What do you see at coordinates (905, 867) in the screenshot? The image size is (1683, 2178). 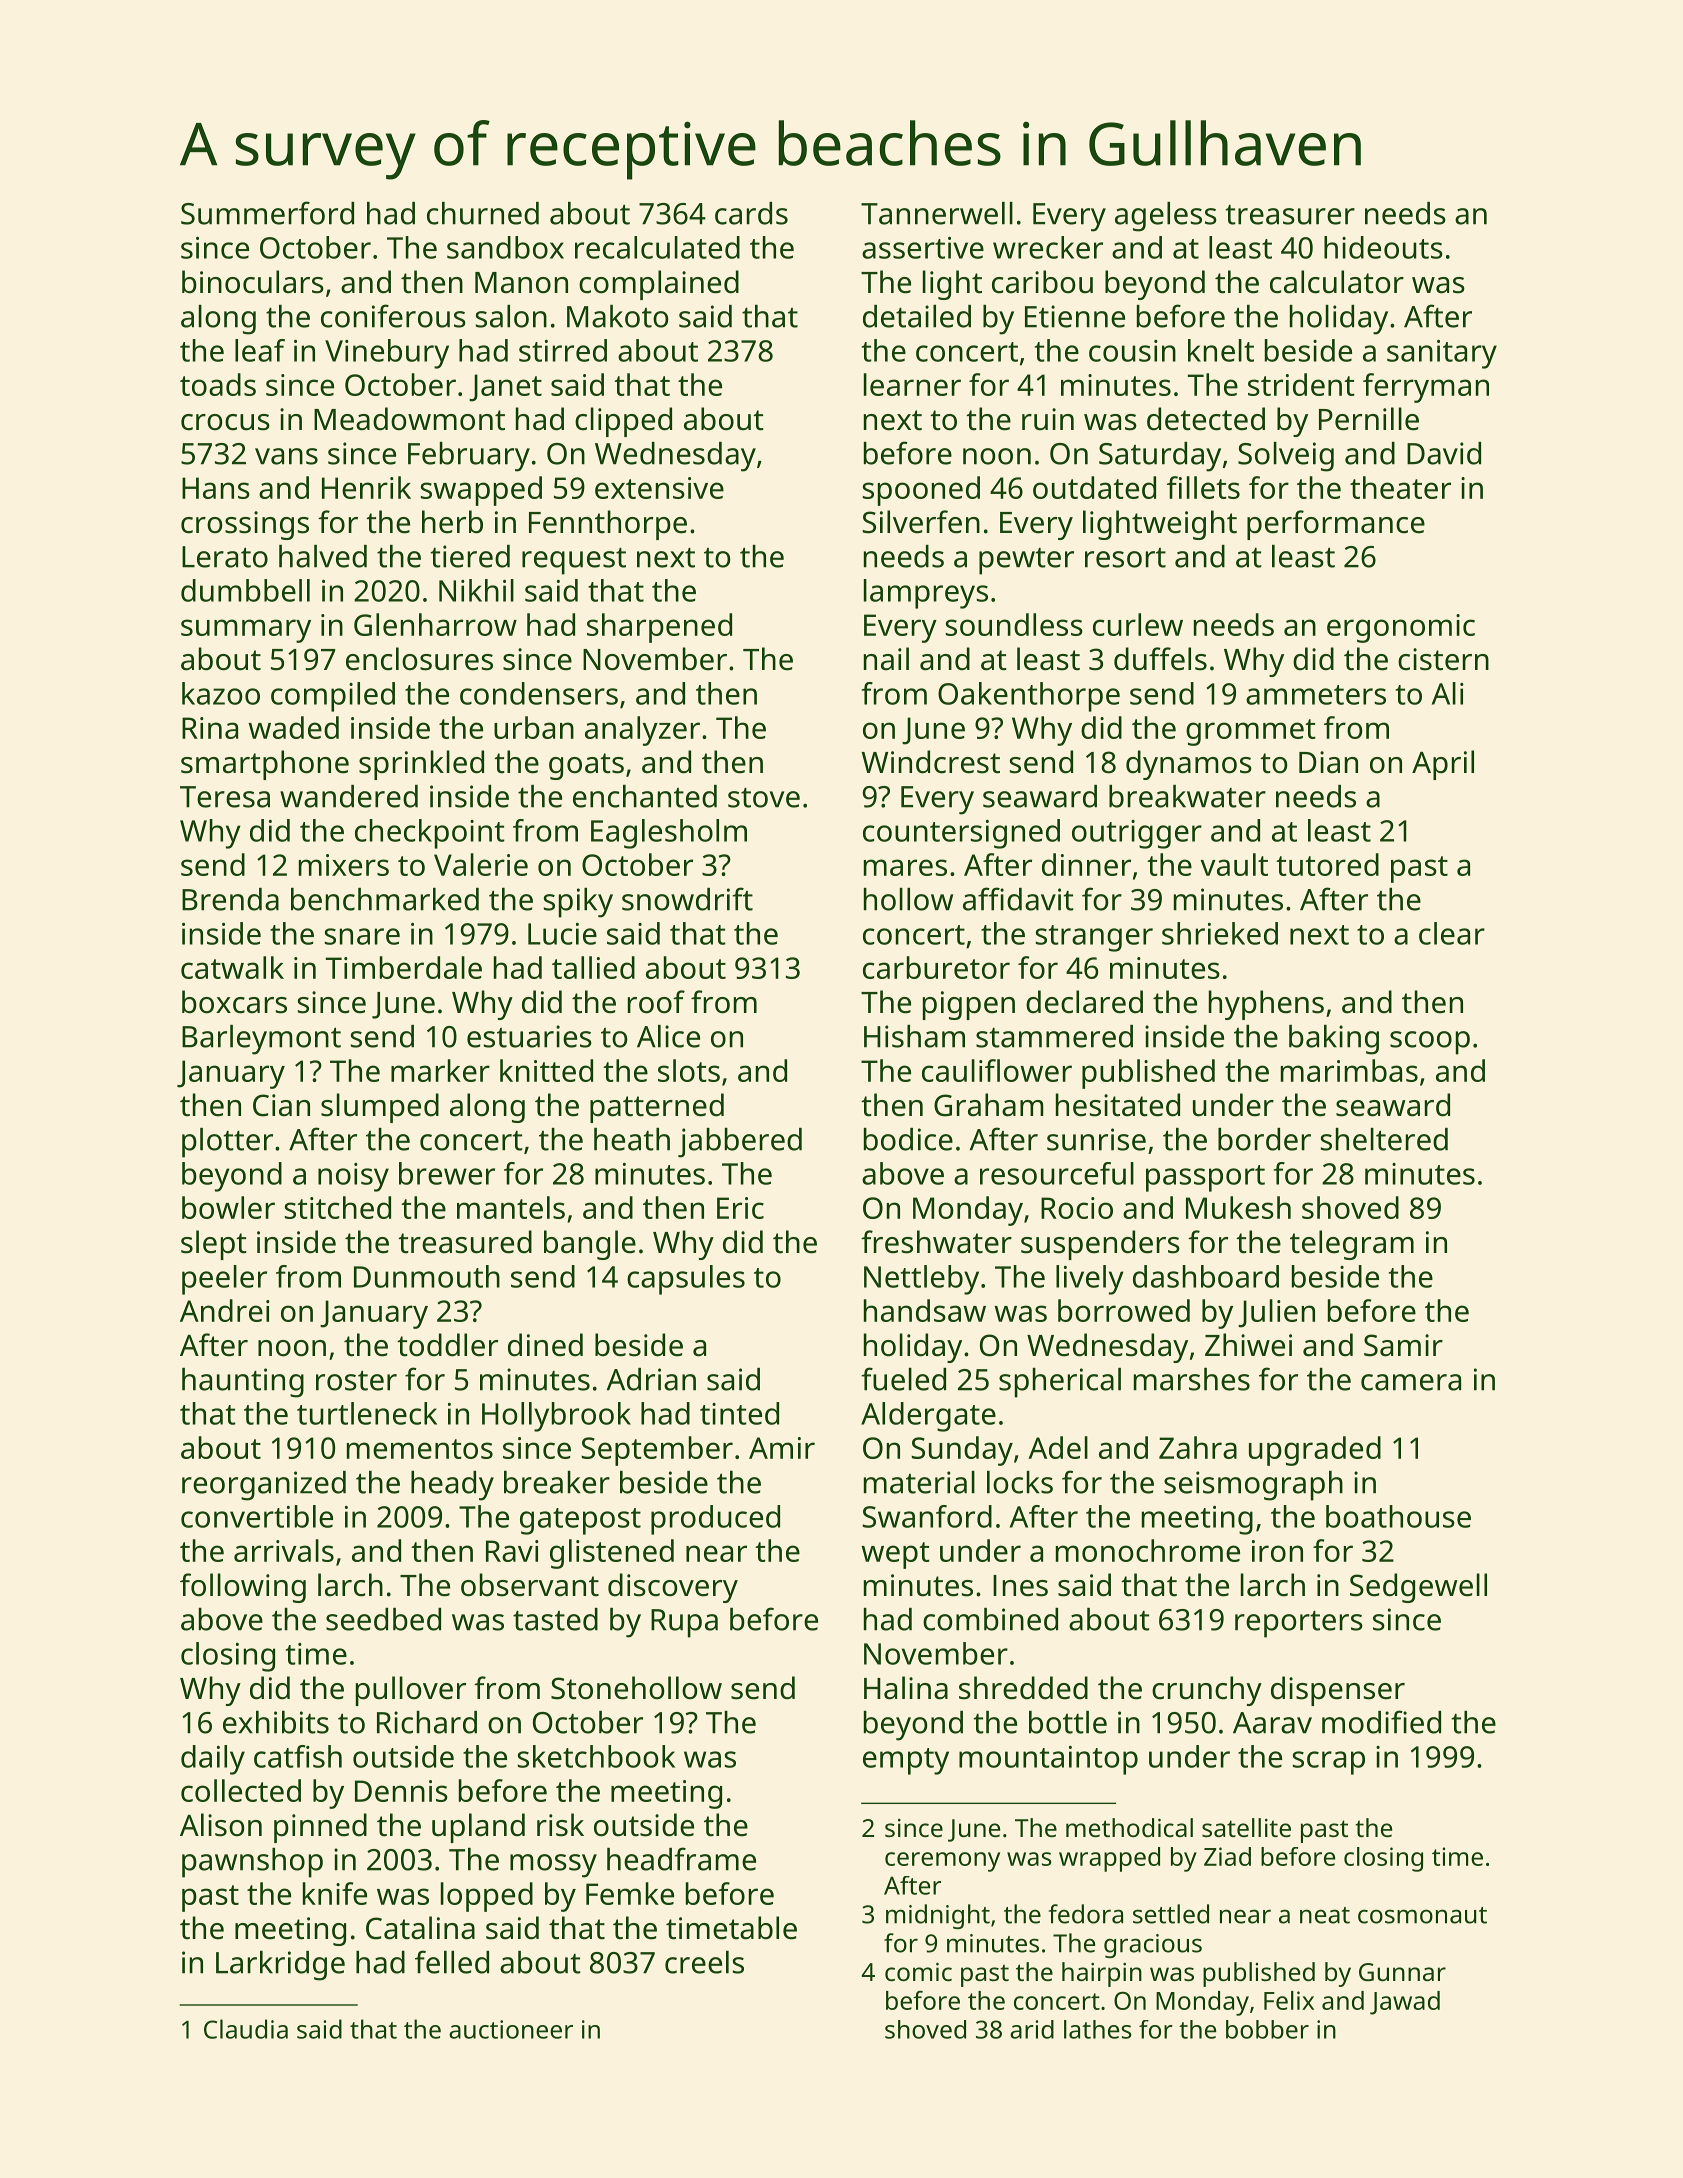 I see `mares` at bounding box center [905, 867].
